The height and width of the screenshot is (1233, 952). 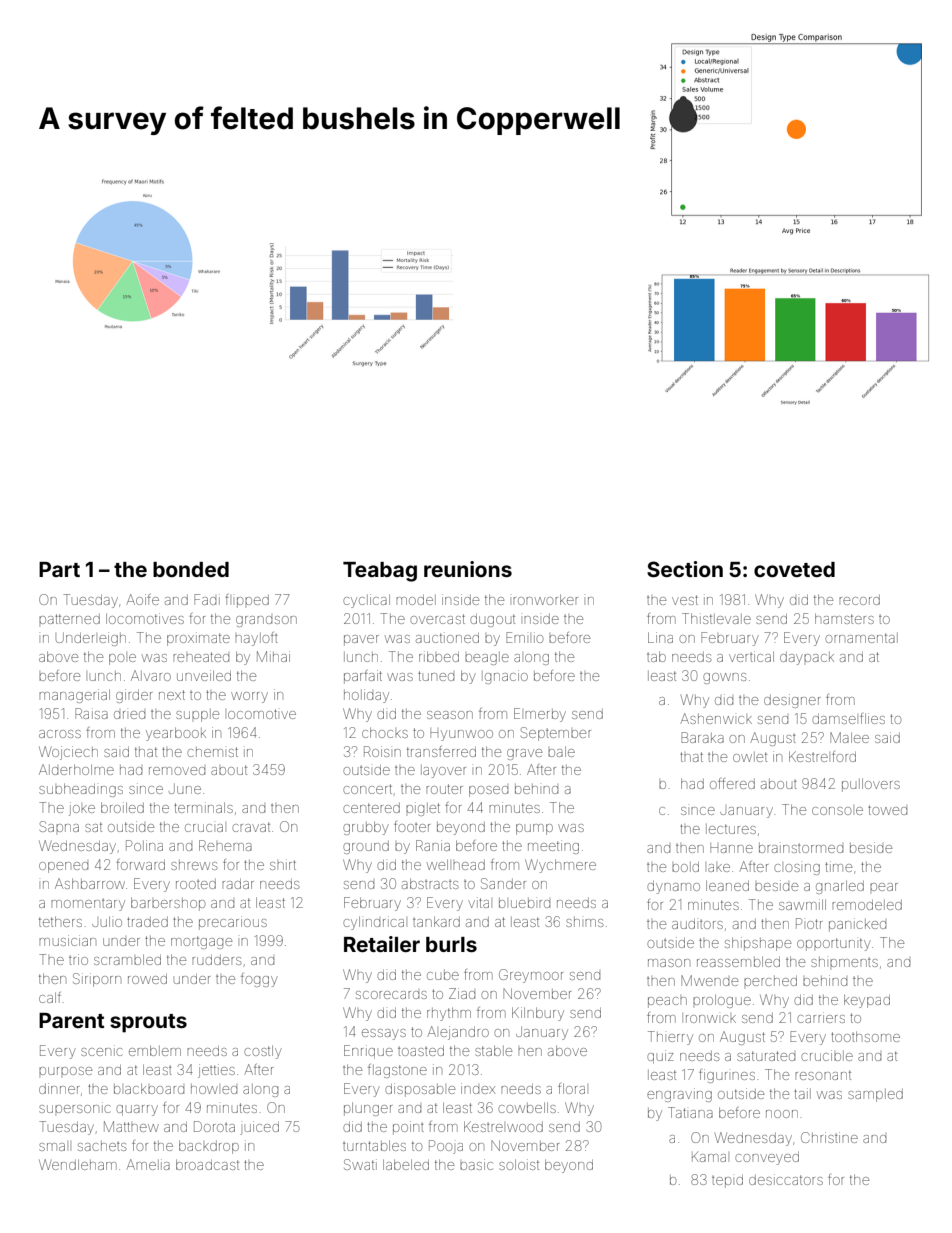 What do you see at coordinates (59, 569) in the screenshot?
I see `Part` at bounding box center [59, 569].
